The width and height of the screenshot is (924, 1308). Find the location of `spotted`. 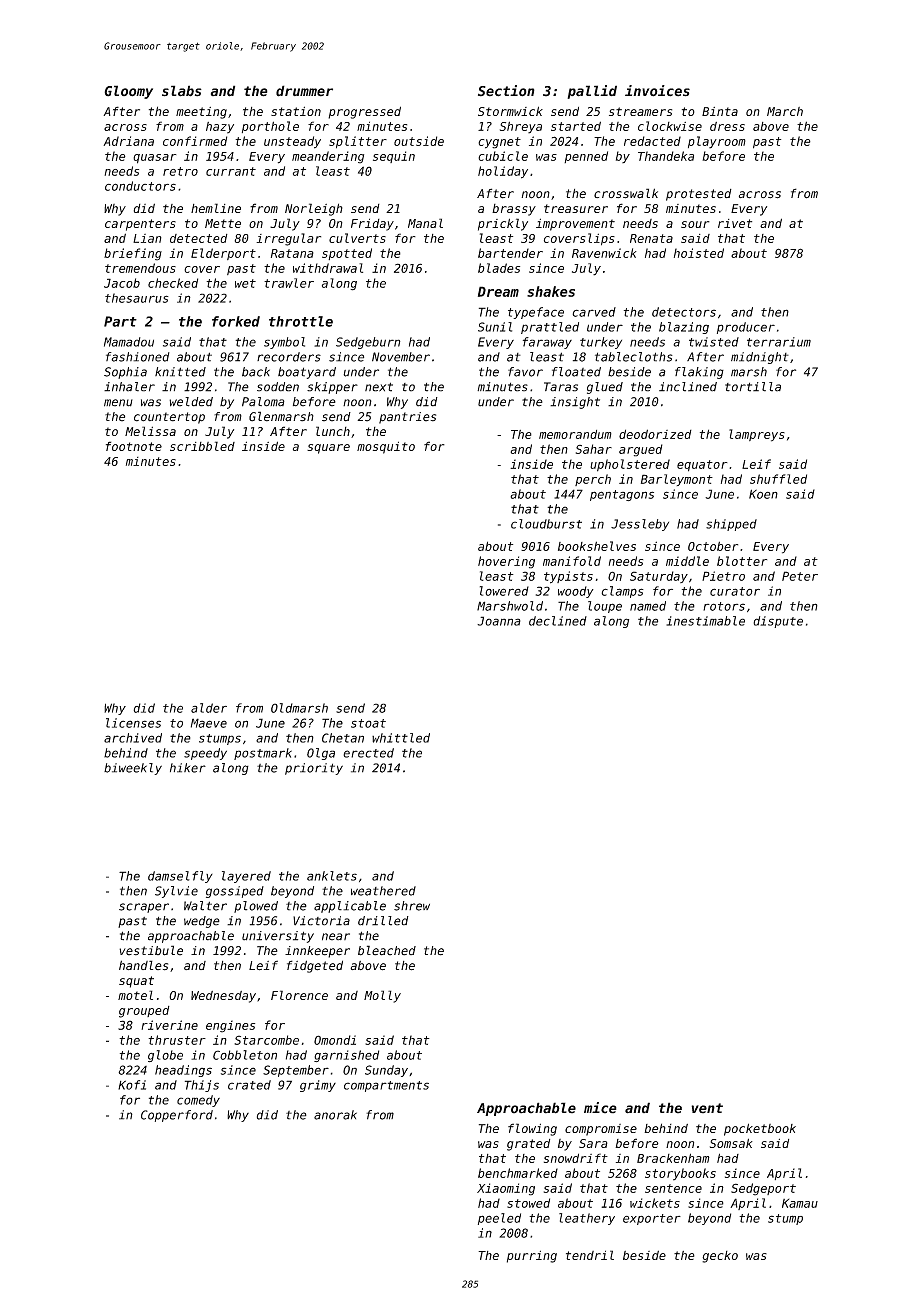

spotted is located at coordinates (347, 254).
